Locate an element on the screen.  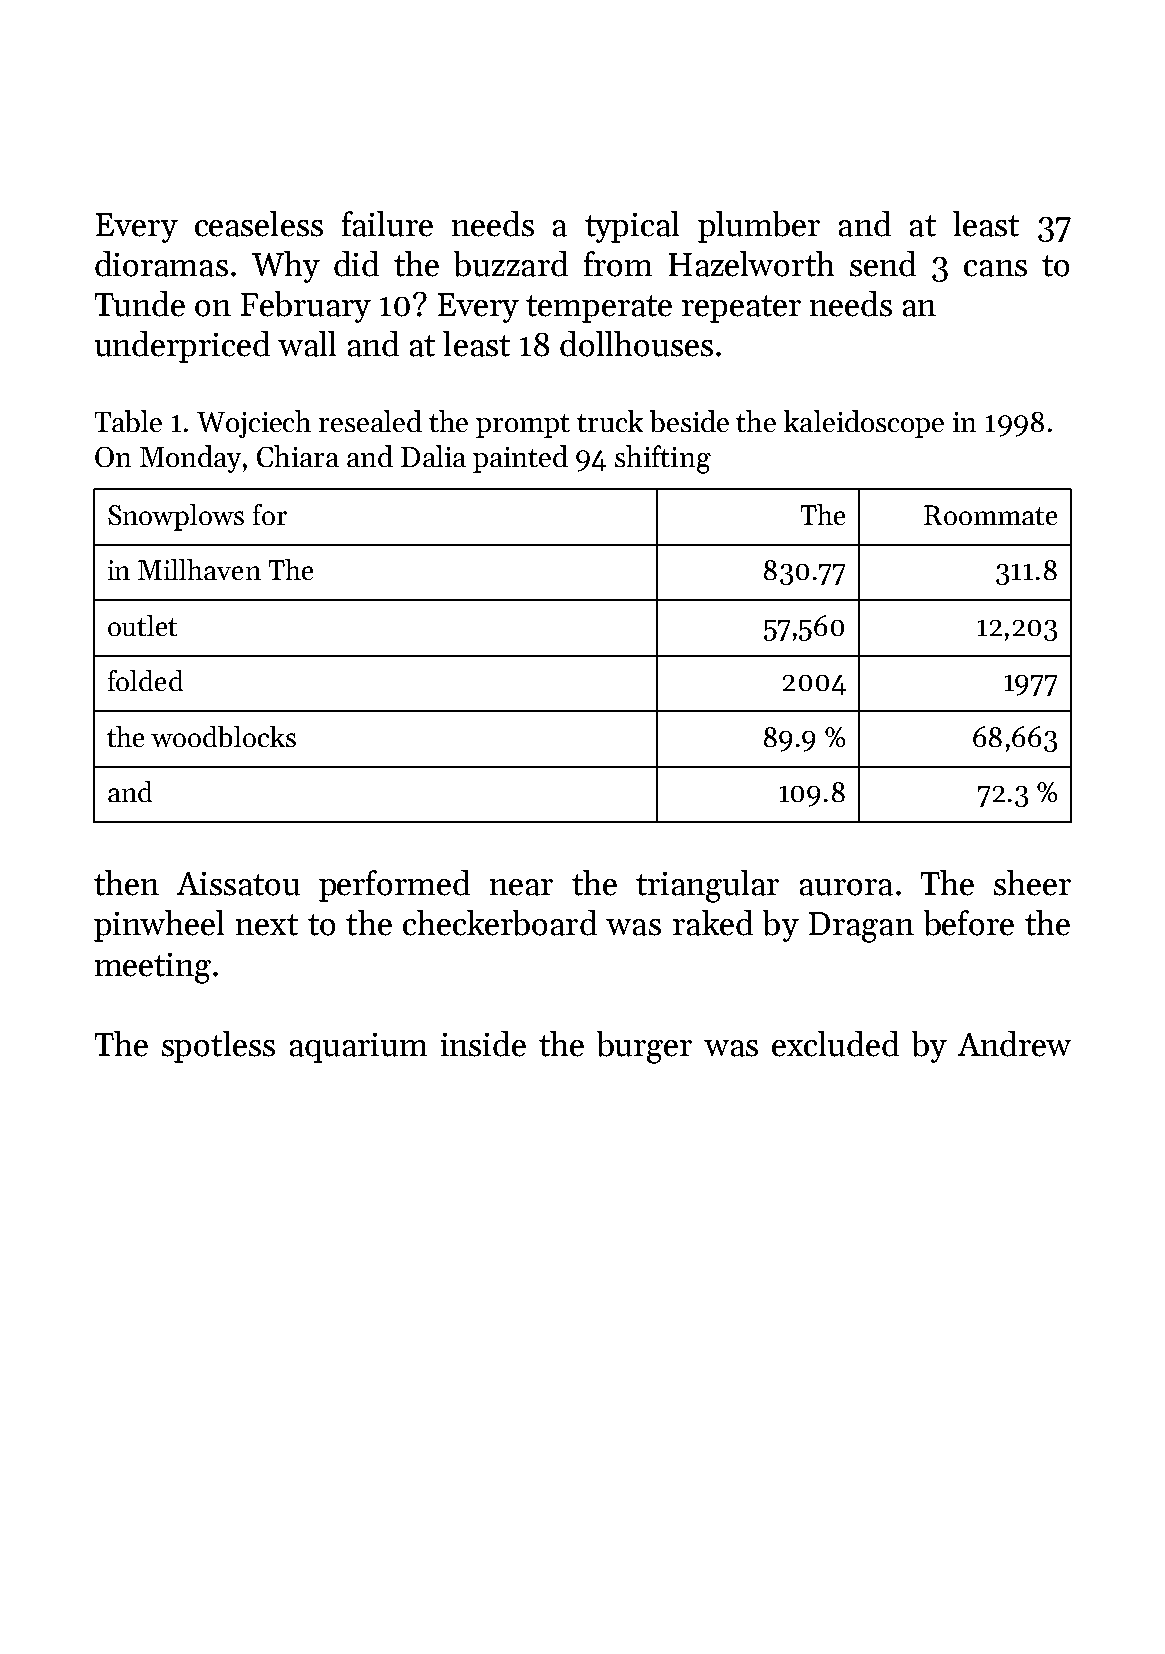
ceaseless is located at coordinates (259, 224).
